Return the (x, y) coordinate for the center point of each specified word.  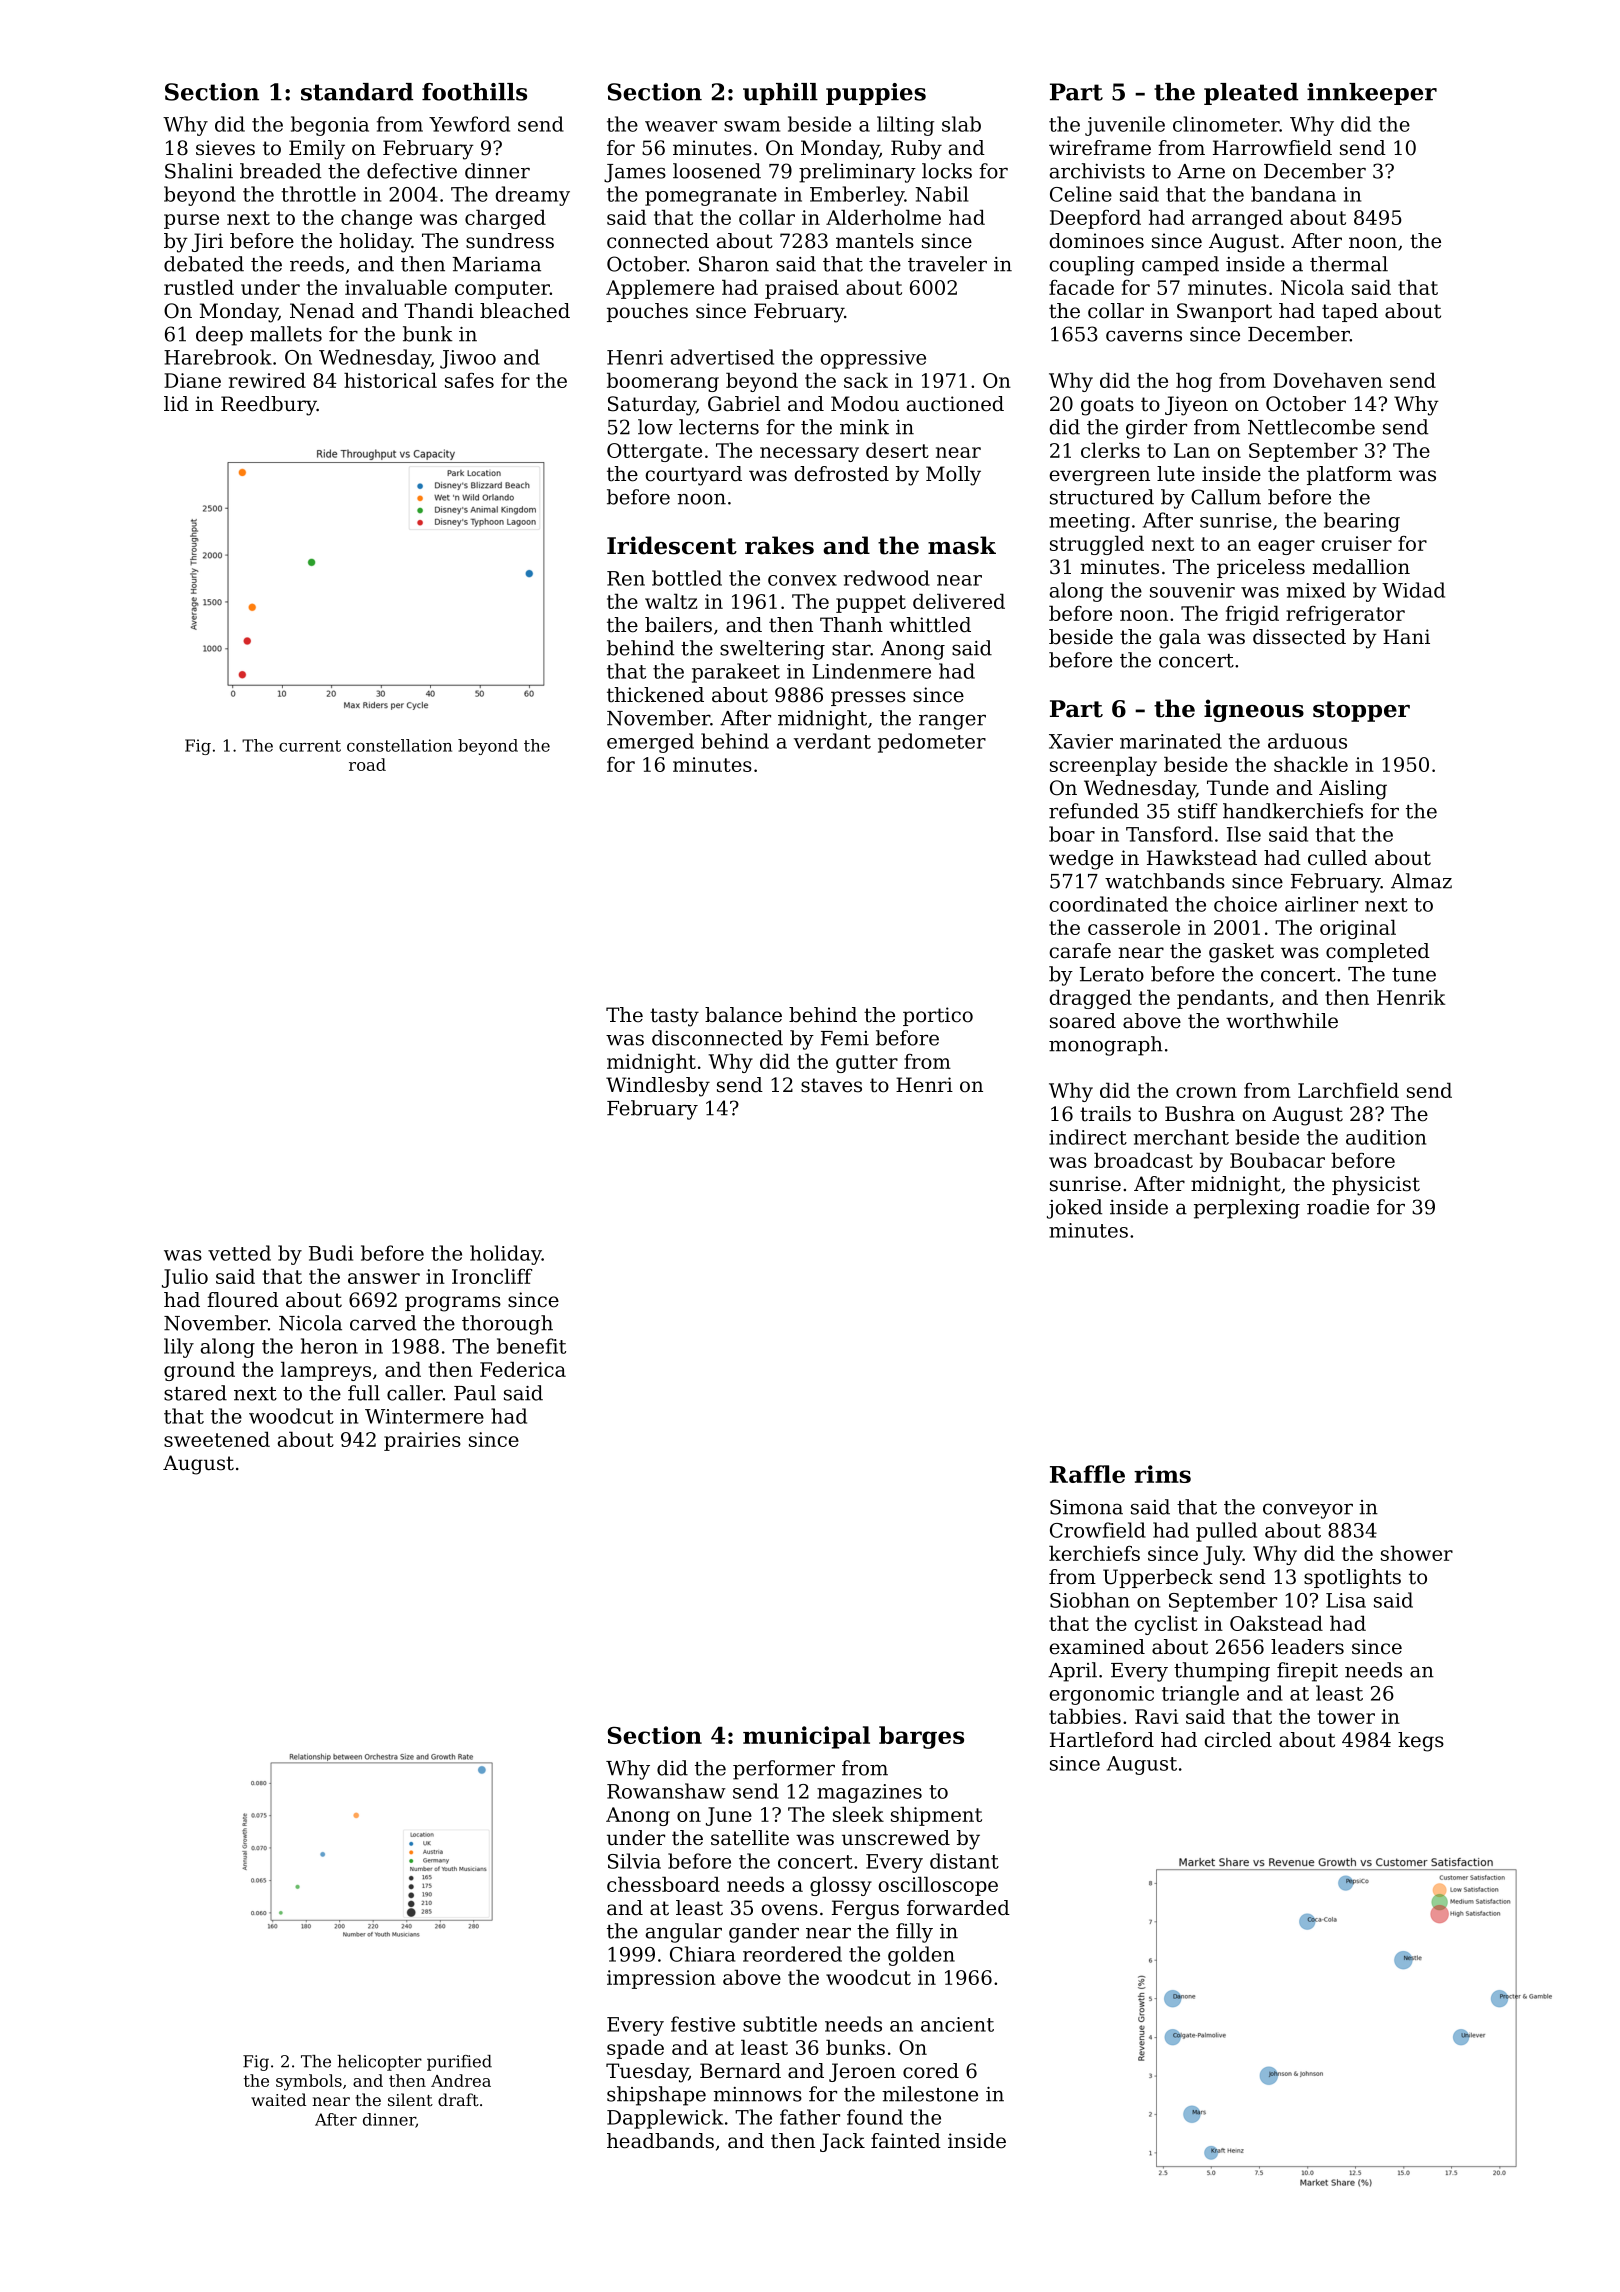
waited (278, 2099)
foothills (474, 92)
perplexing (1247, 1209)
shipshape (656, 2096)
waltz (671, 601)
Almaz (1421, 881)
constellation (399, 745)
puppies (876, 94)
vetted (239, 1253)
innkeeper (1372, 94)
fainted (906, 2141)
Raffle (1087, 1474)
